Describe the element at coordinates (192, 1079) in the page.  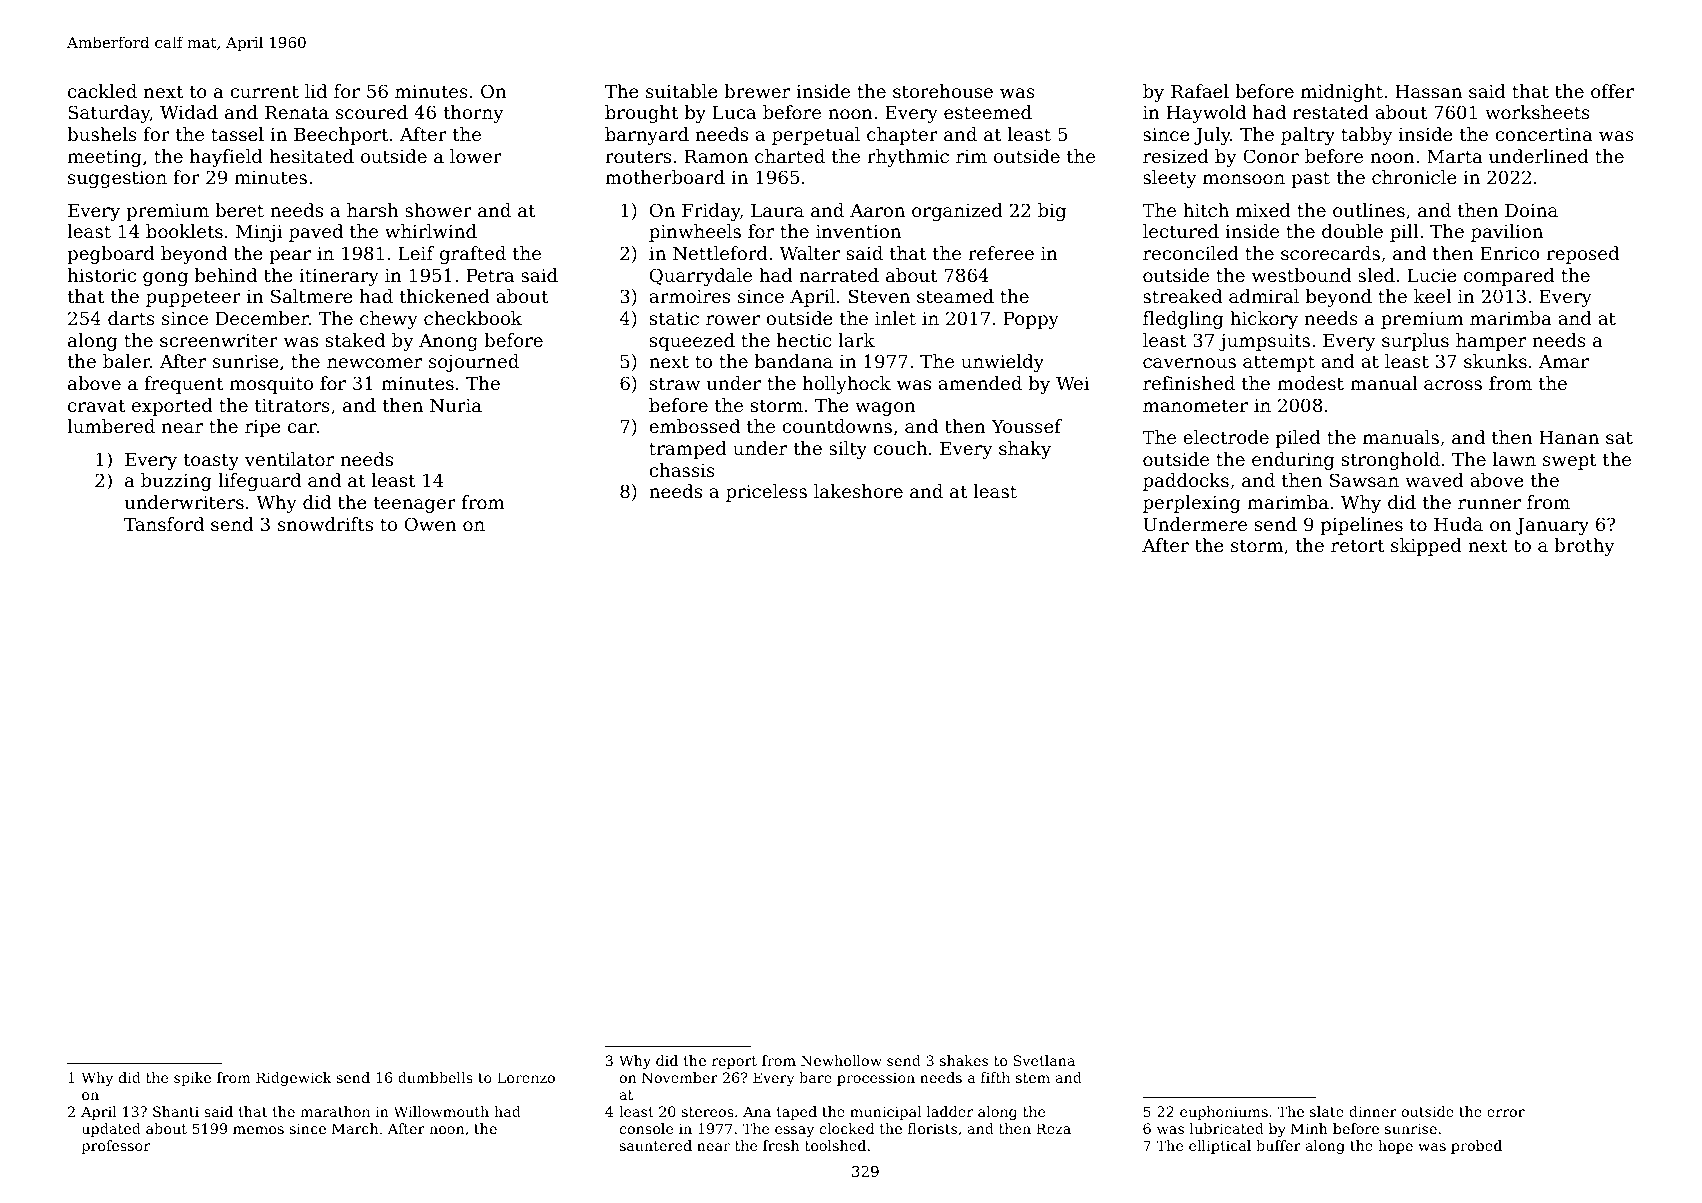
I see `spike` at that location.
